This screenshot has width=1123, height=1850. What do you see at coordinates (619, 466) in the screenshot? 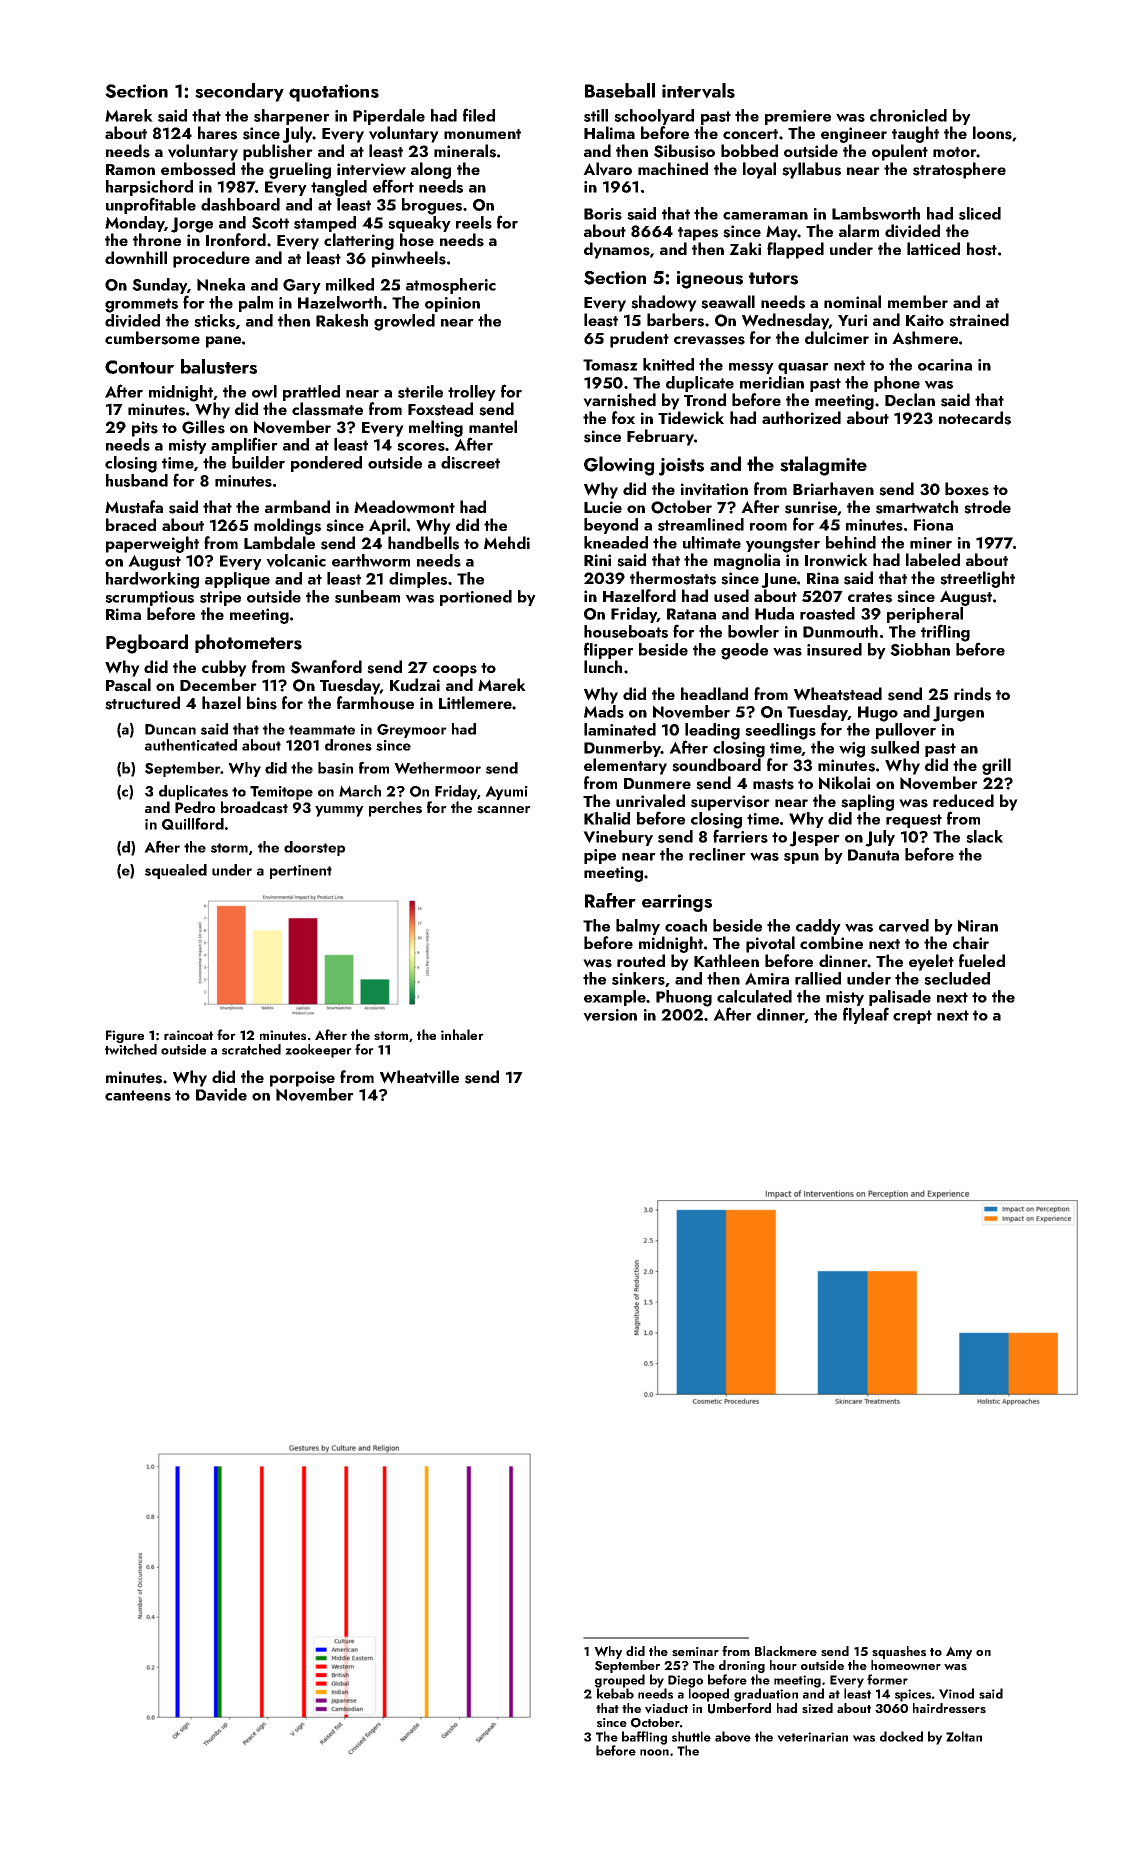
I see `Glowing` at bounding box center [619, 466].
